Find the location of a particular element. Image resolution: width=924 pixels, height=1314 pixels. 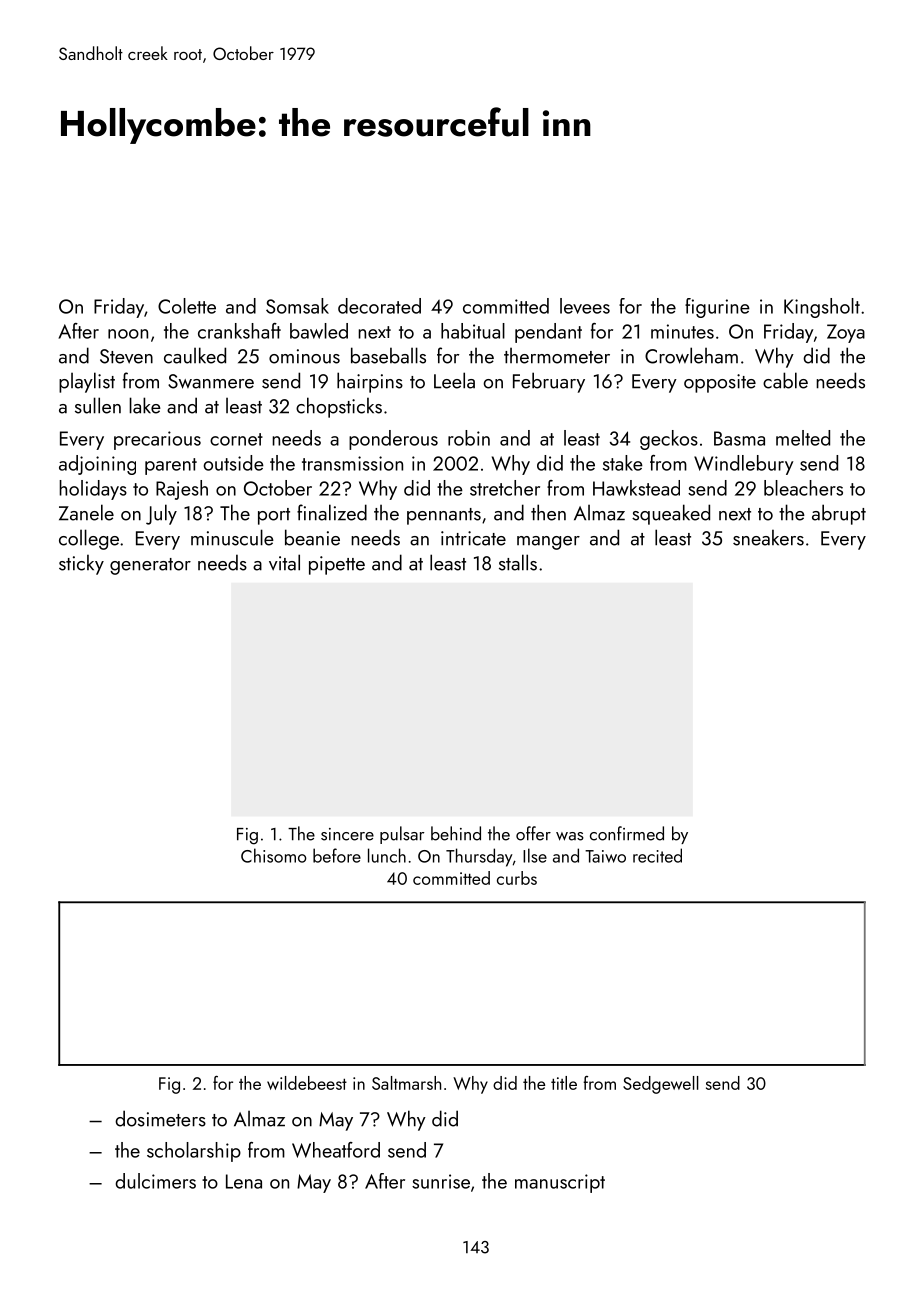

sneakers is located at coordinates (768, 537).
